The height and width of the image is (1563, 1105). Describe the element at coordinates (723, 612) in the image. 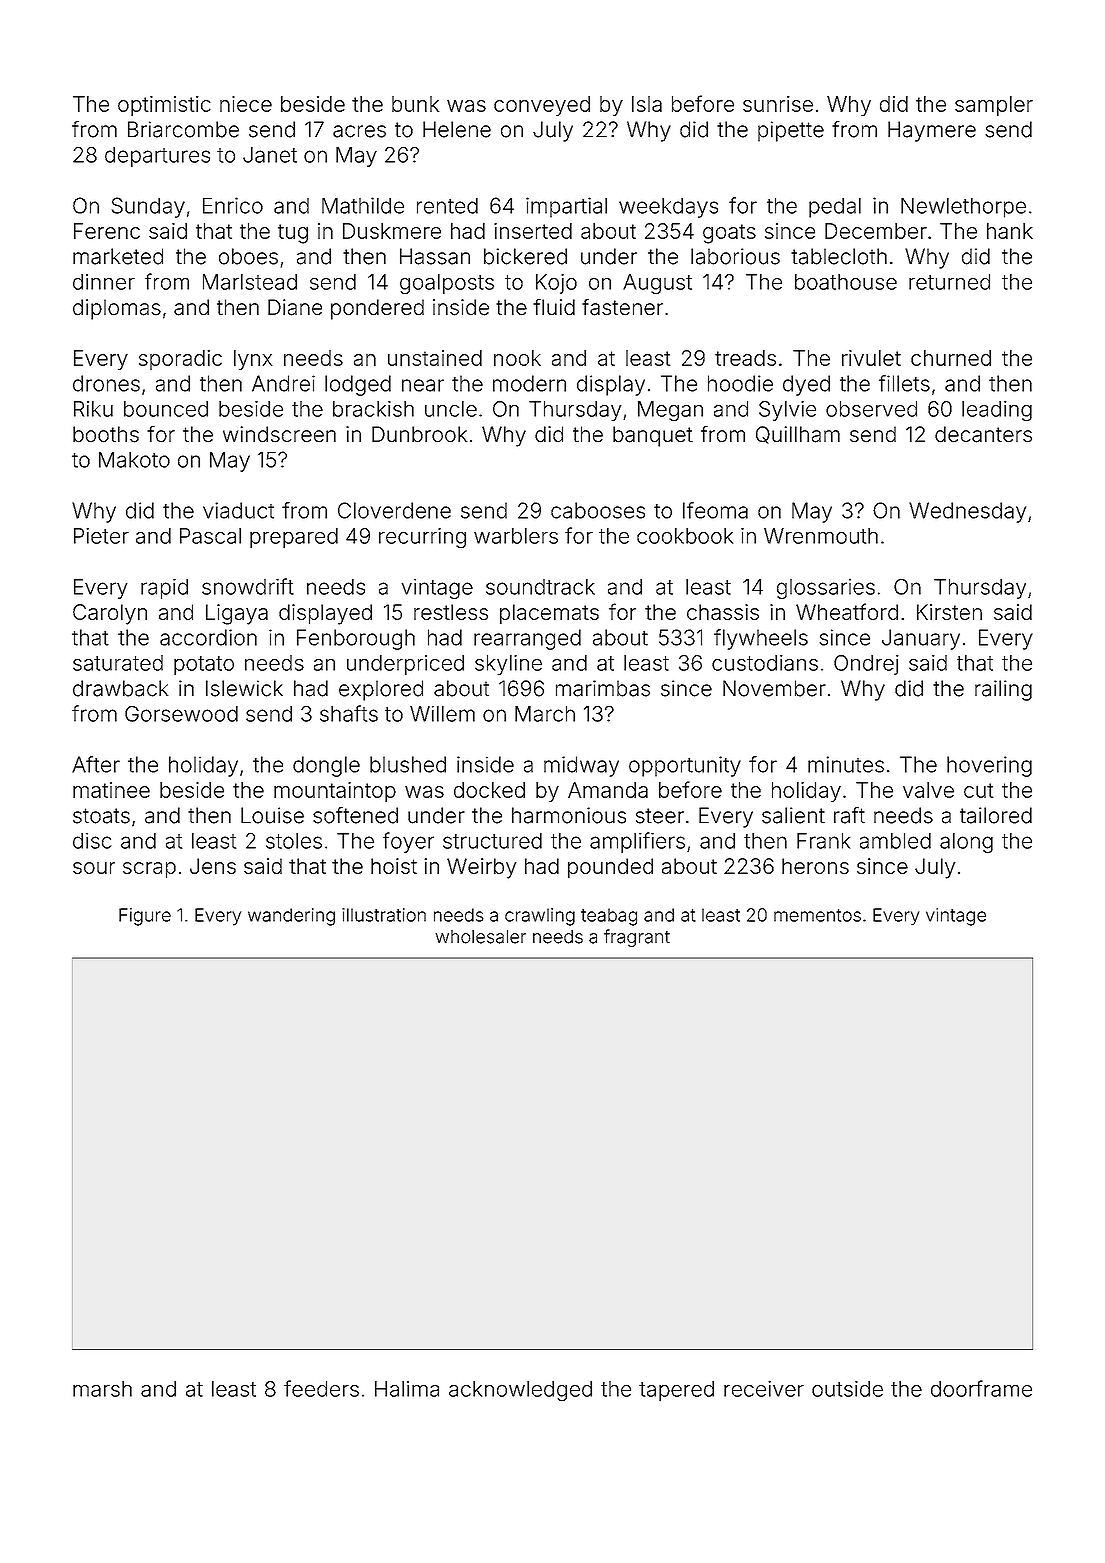

I see `chassis` at that location.
